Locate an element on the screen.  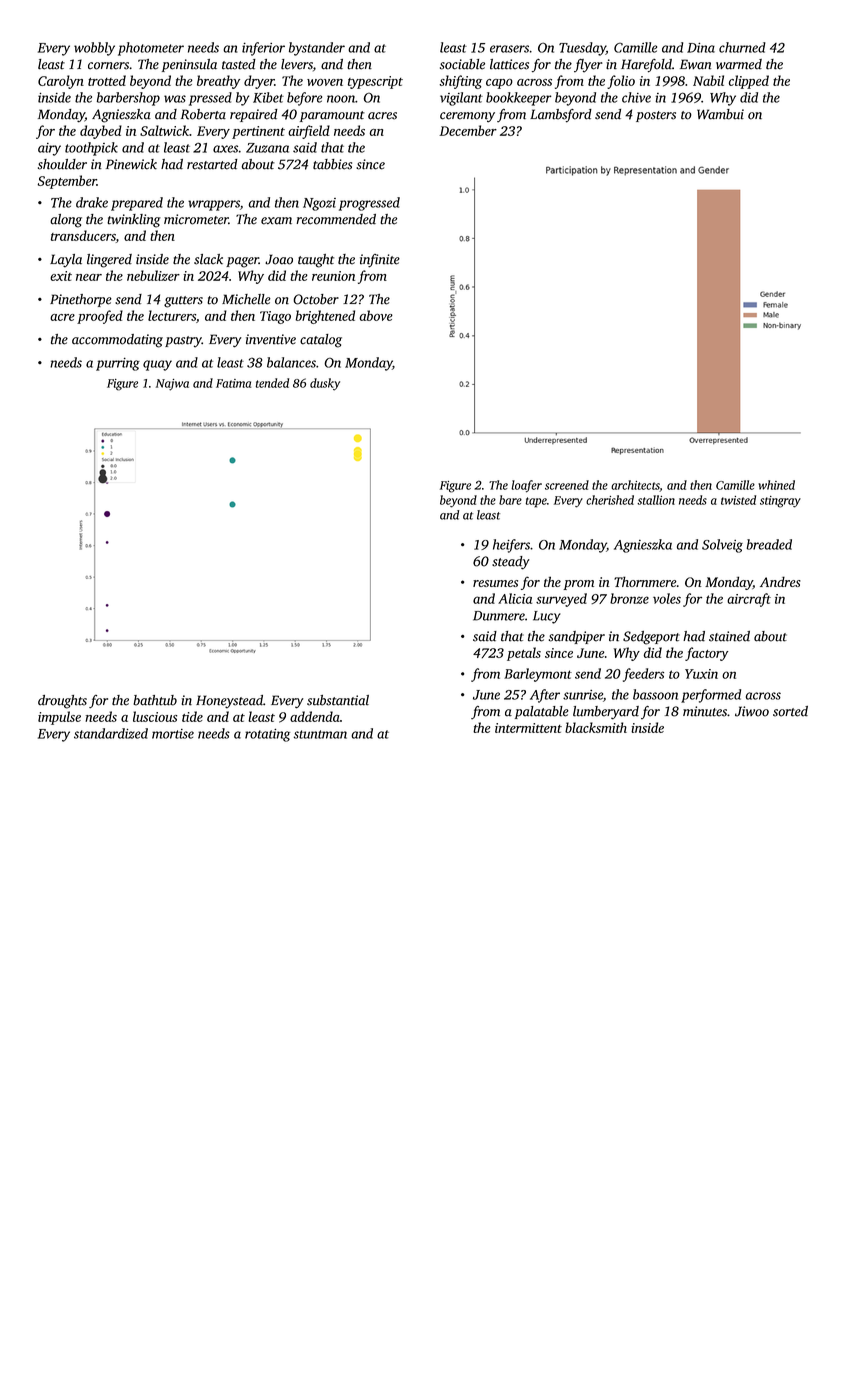
photometer is located at coordinates (151, 49).
